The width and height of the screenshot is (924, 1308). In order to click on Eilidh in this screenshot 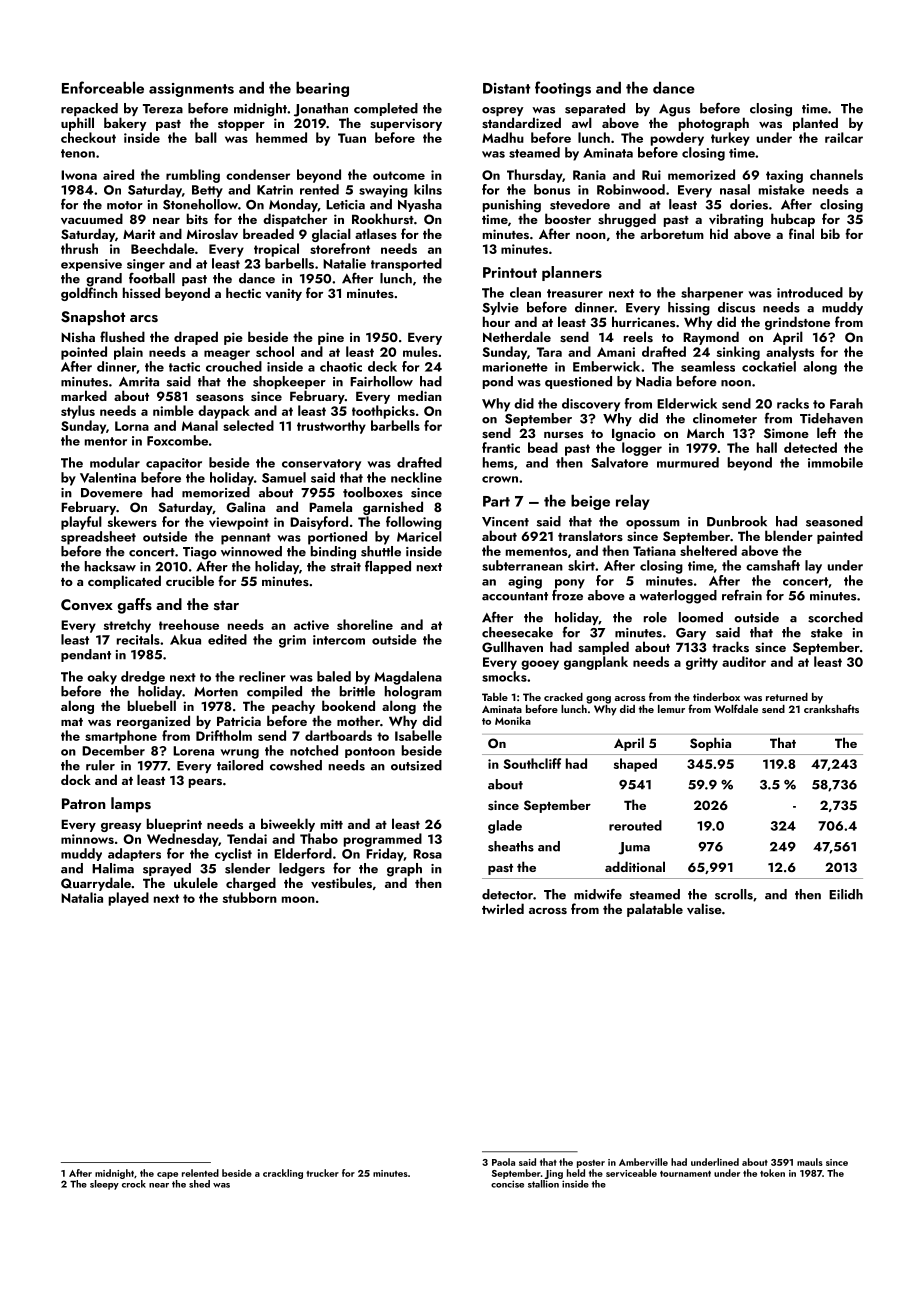, I will do `click(846, 894)`.
